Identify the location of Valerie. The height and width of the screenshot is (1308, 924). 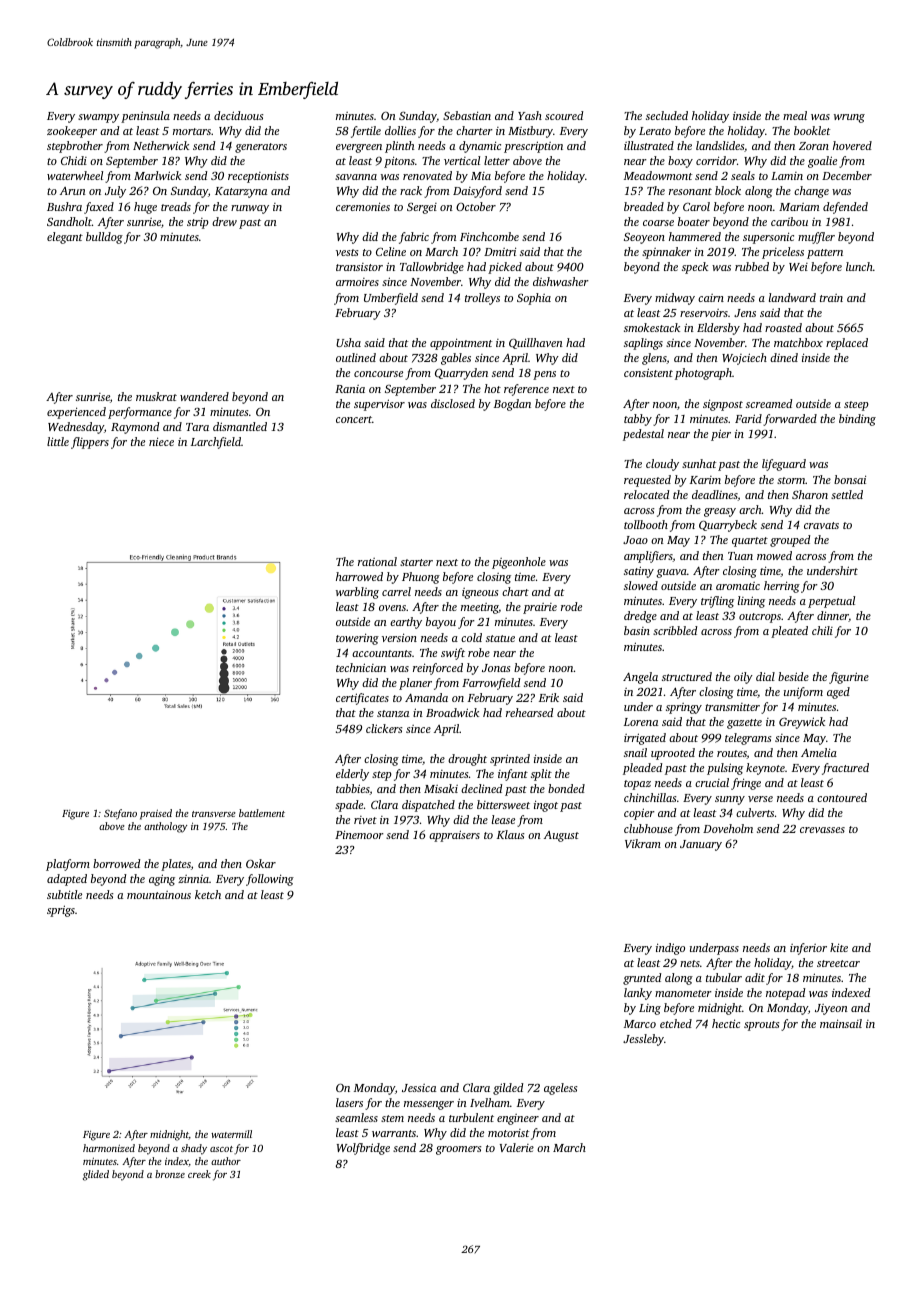
(517, 1147).
